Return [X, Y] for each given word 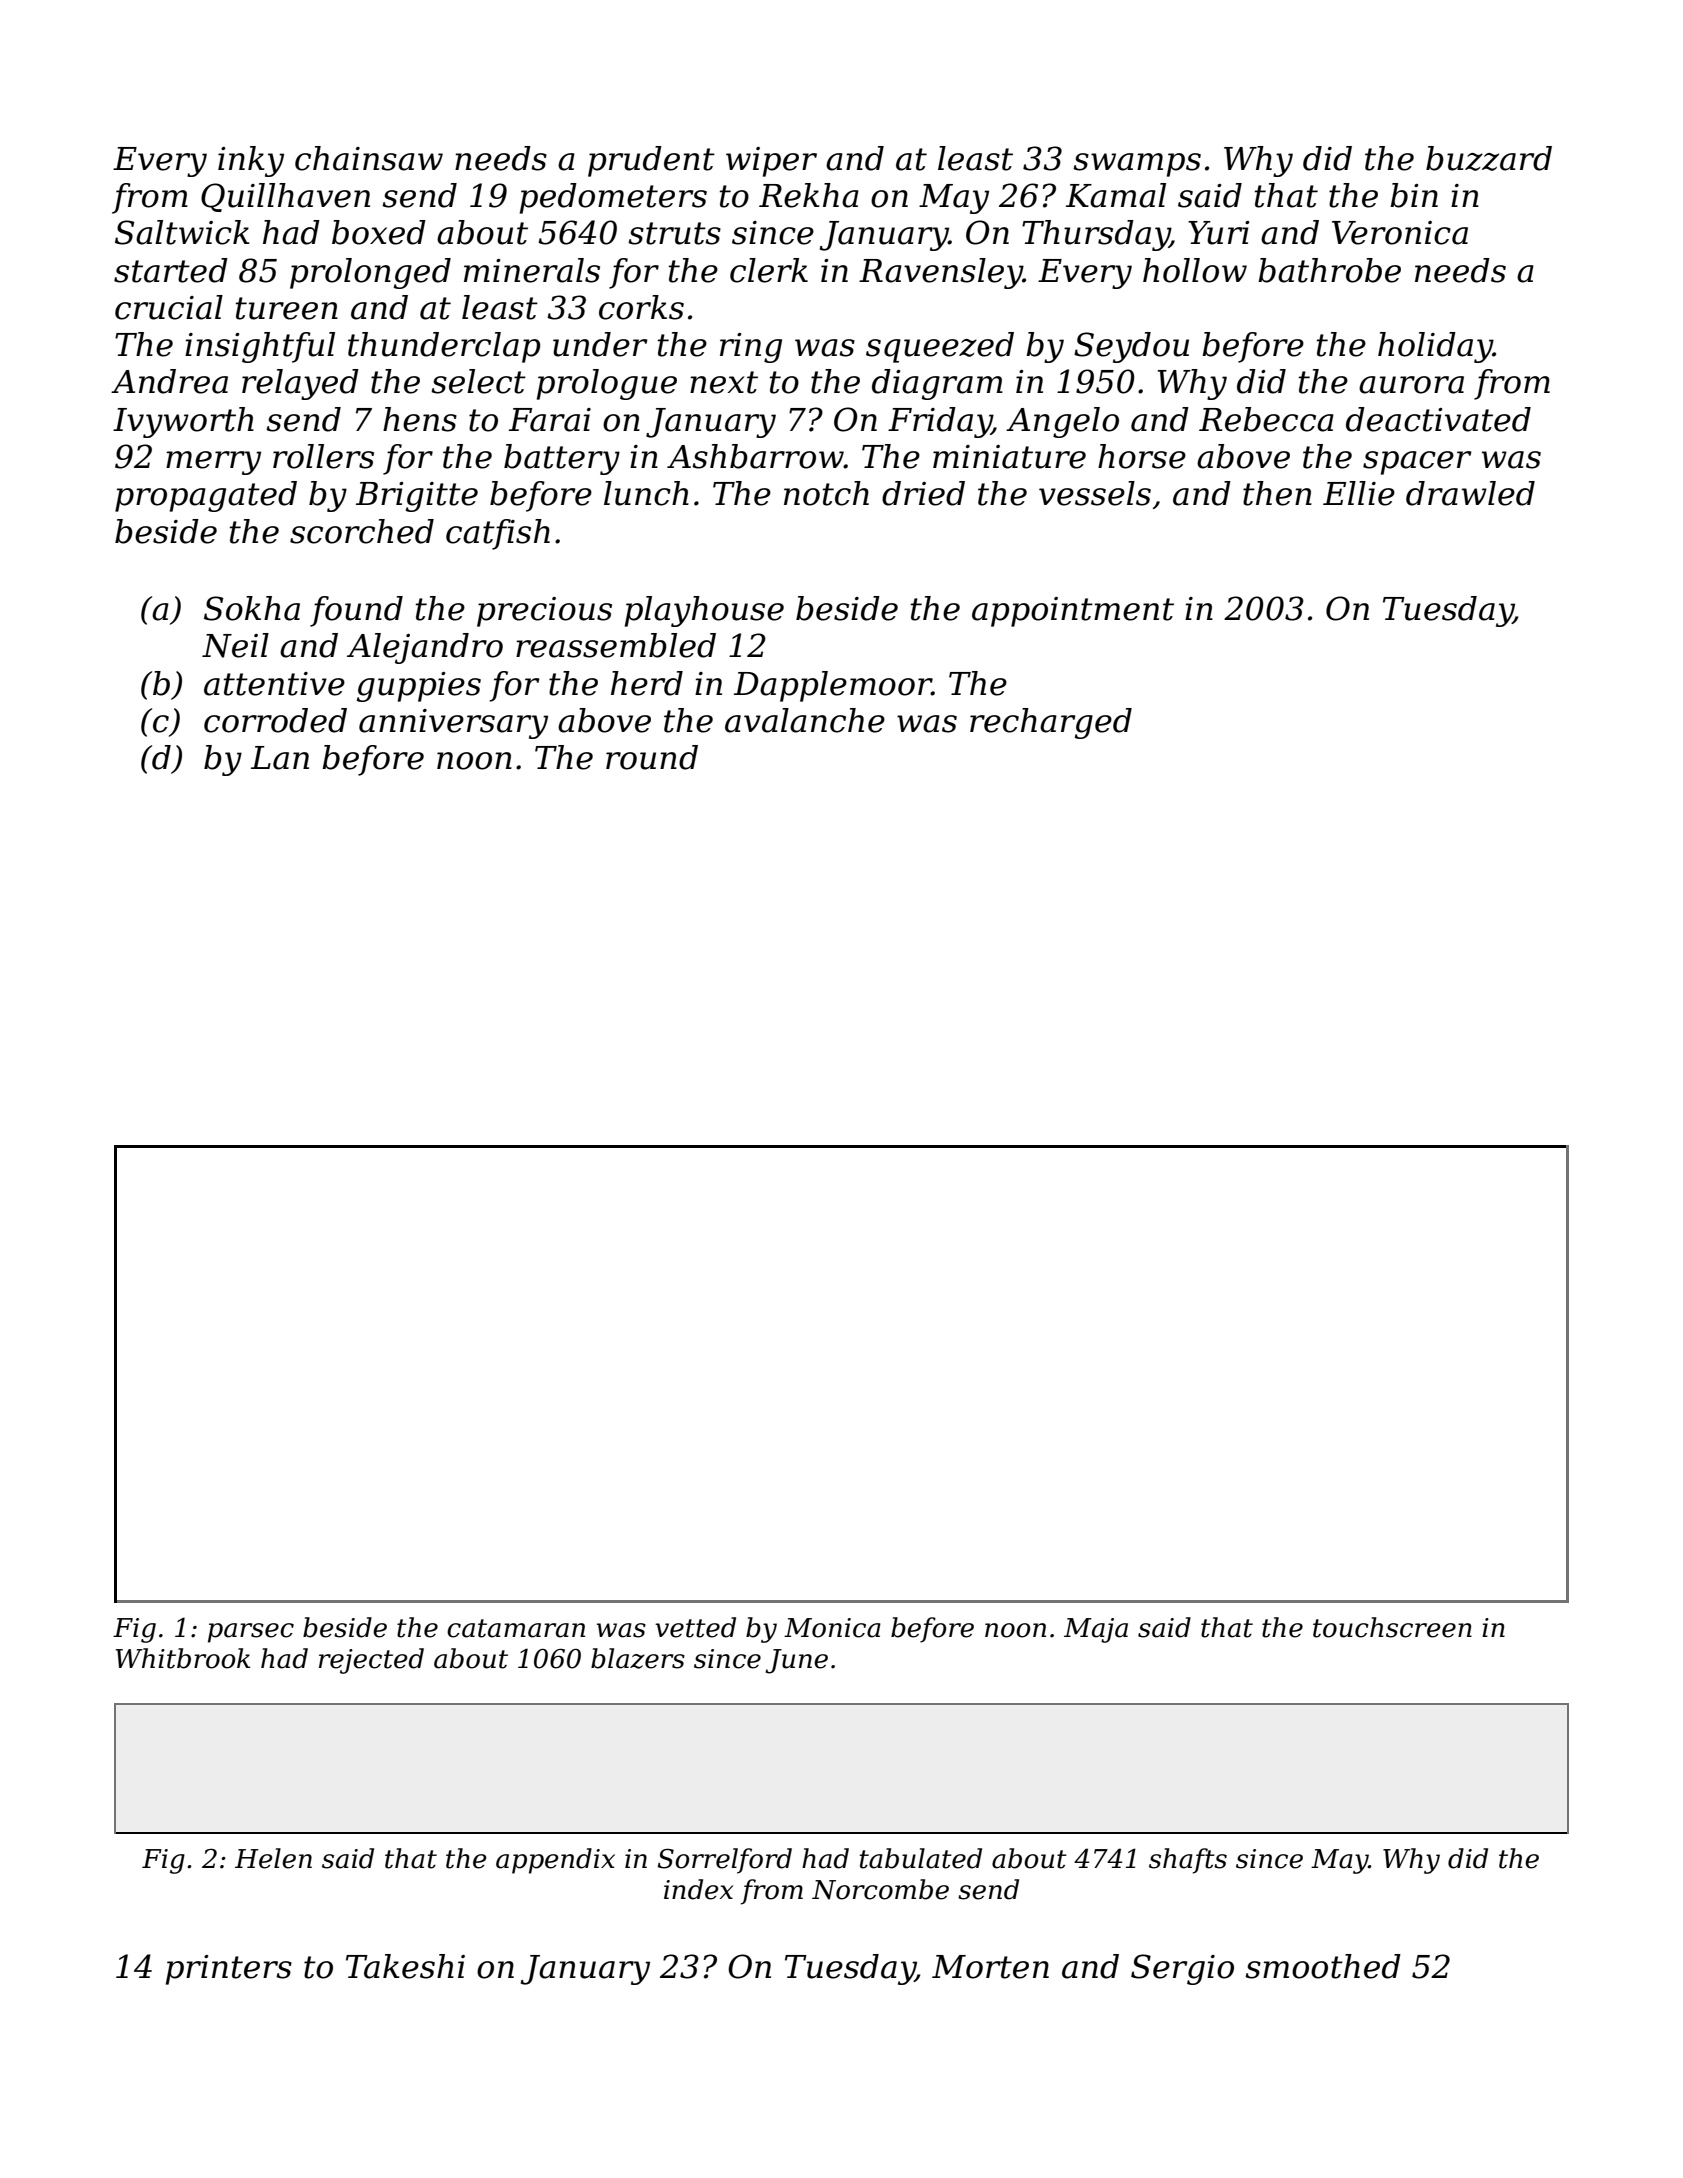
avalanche [805, 720]
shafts [1188, 1861]
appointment [1073, 612]
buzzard [1489, 158]
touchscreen [1392, 1627]
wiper [771, 162]
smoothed [1323, 1966]
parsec [251, 1633]
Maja [1096, 1630]
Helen [273, 1858]
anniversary [453, 724]
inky [251, 161]
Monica [832, 1628]
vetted [695, 1627]
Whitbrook [183, 1658]
